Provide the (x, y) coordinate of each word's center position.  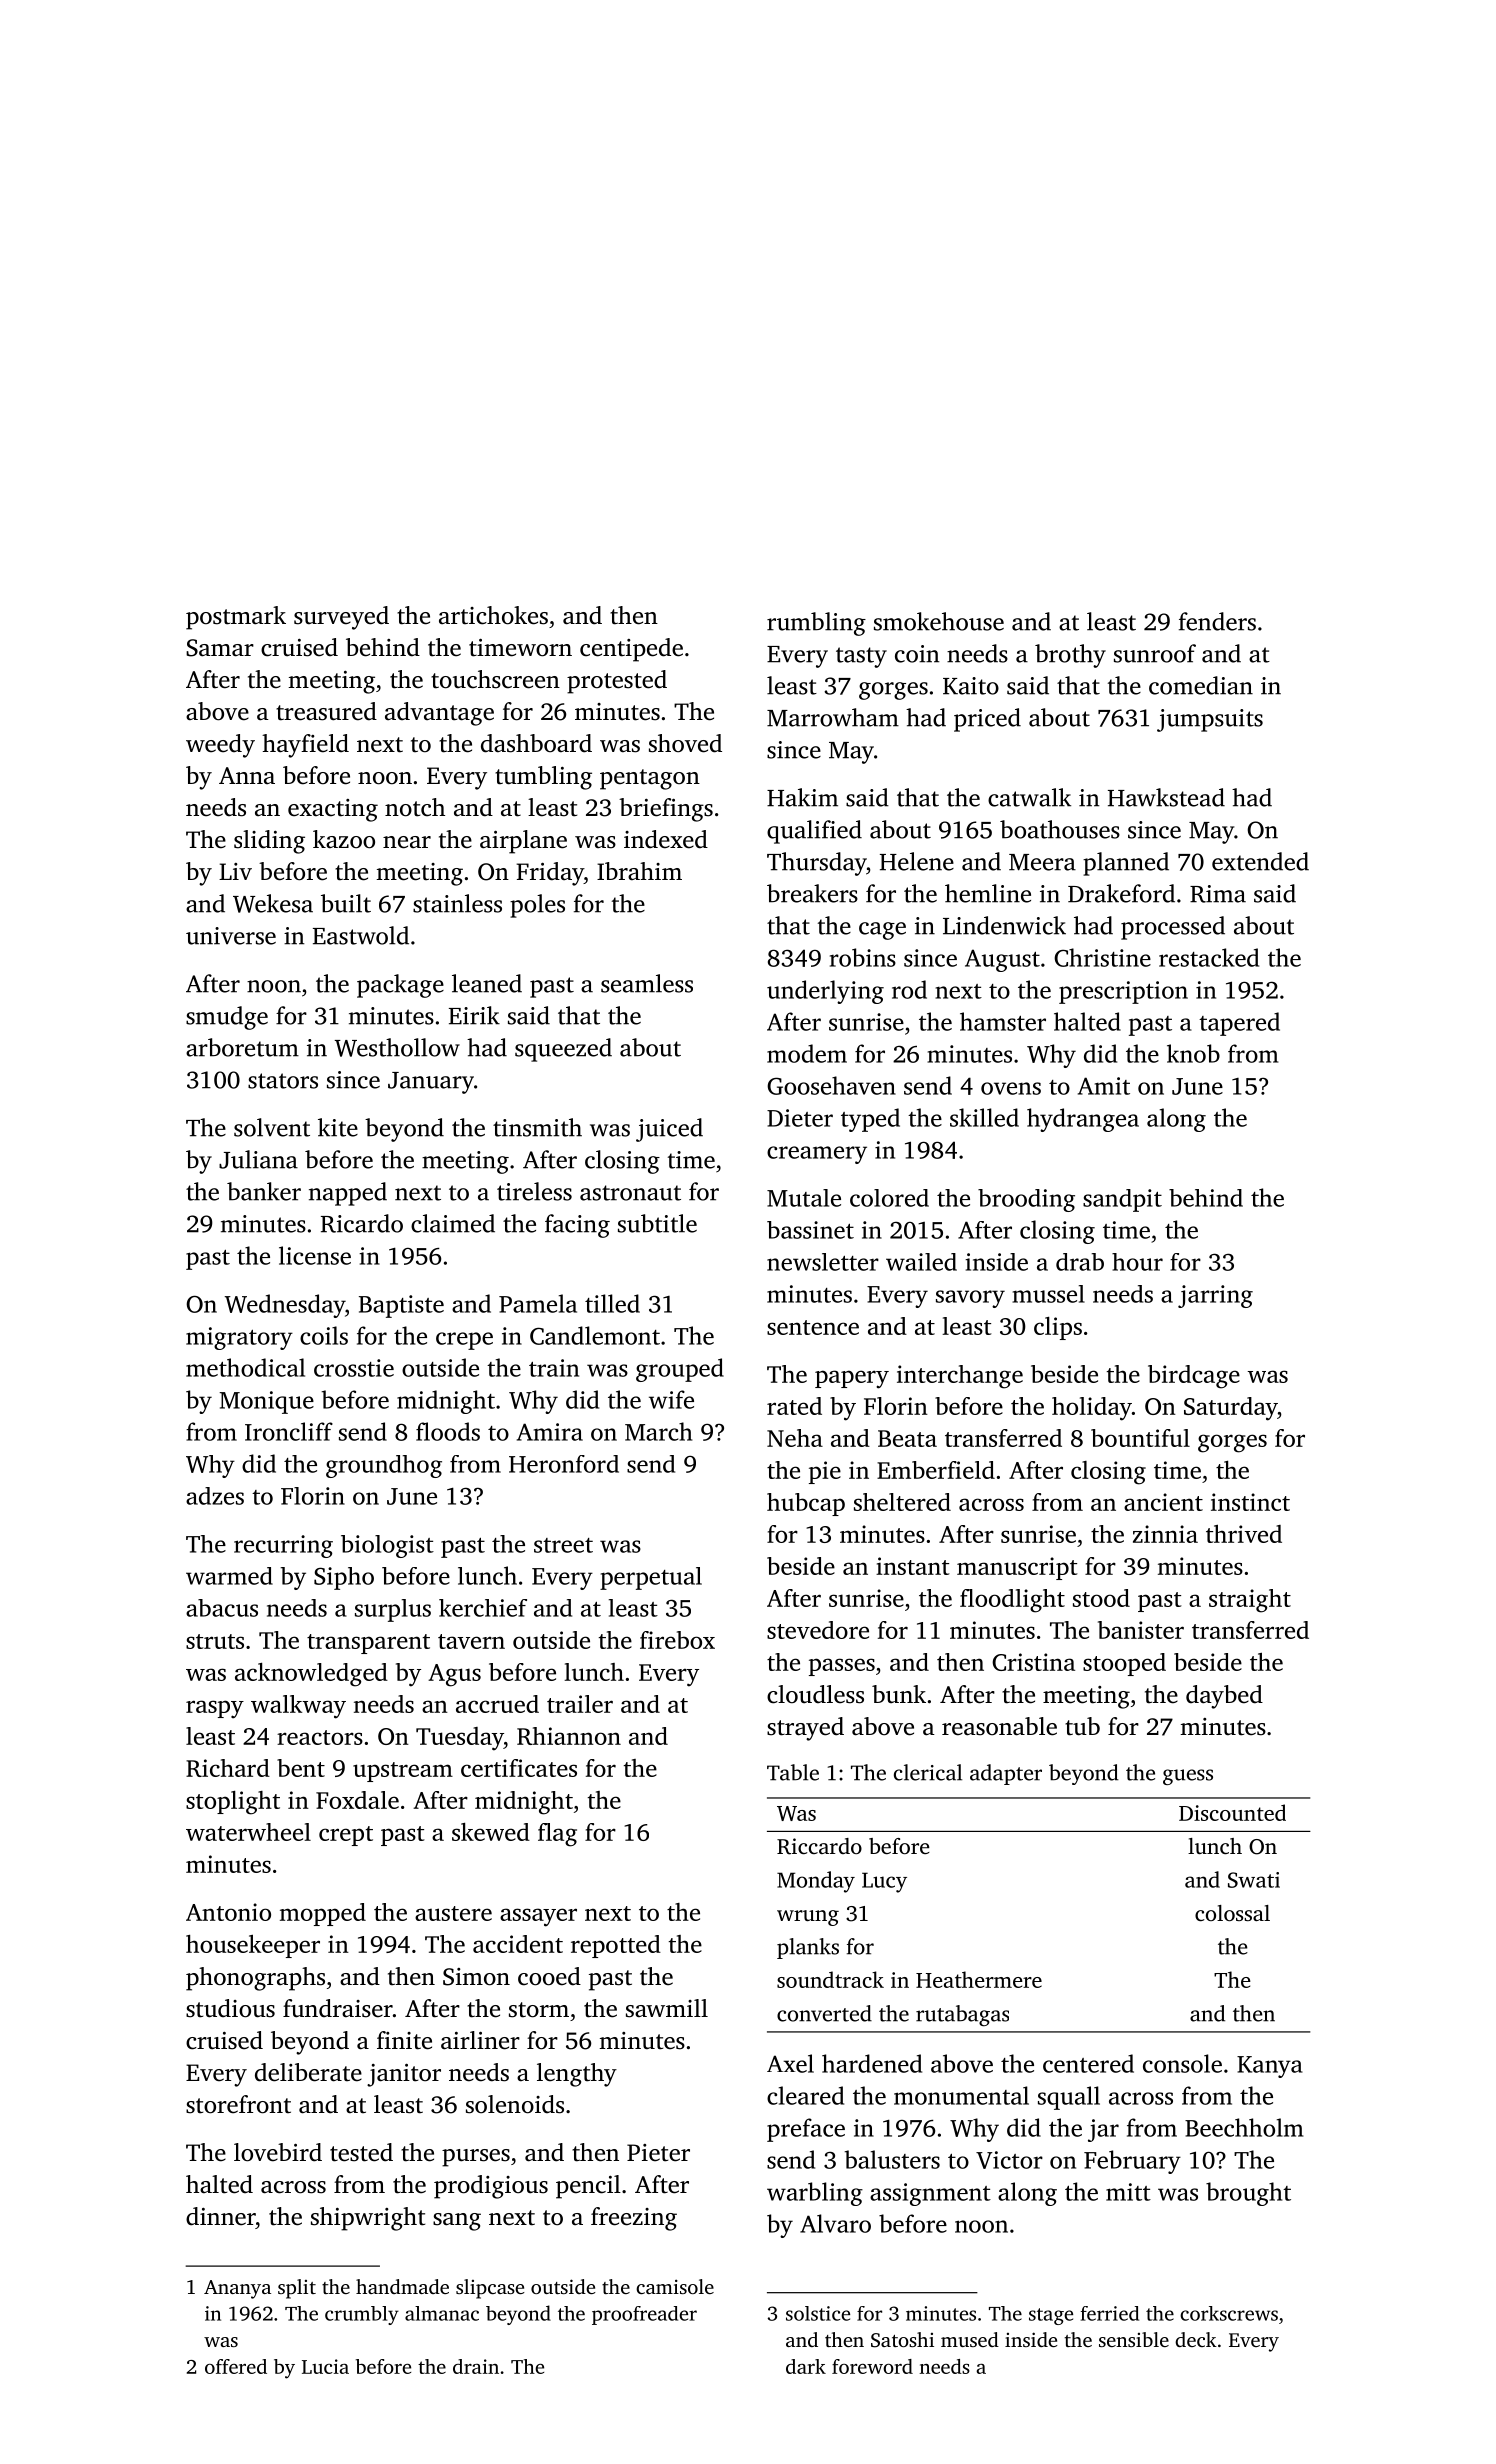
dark (806, 2366)
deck (1196, 2339)
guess (1188, 1777)
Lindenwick (1004, 925)
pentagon (650, 779)
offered (236, 2366)
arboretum (242, 1047)
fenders (1217, 621)
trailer (580, 1704)
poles (537, 906)
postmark (236, 618)
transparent (368, 1644)
